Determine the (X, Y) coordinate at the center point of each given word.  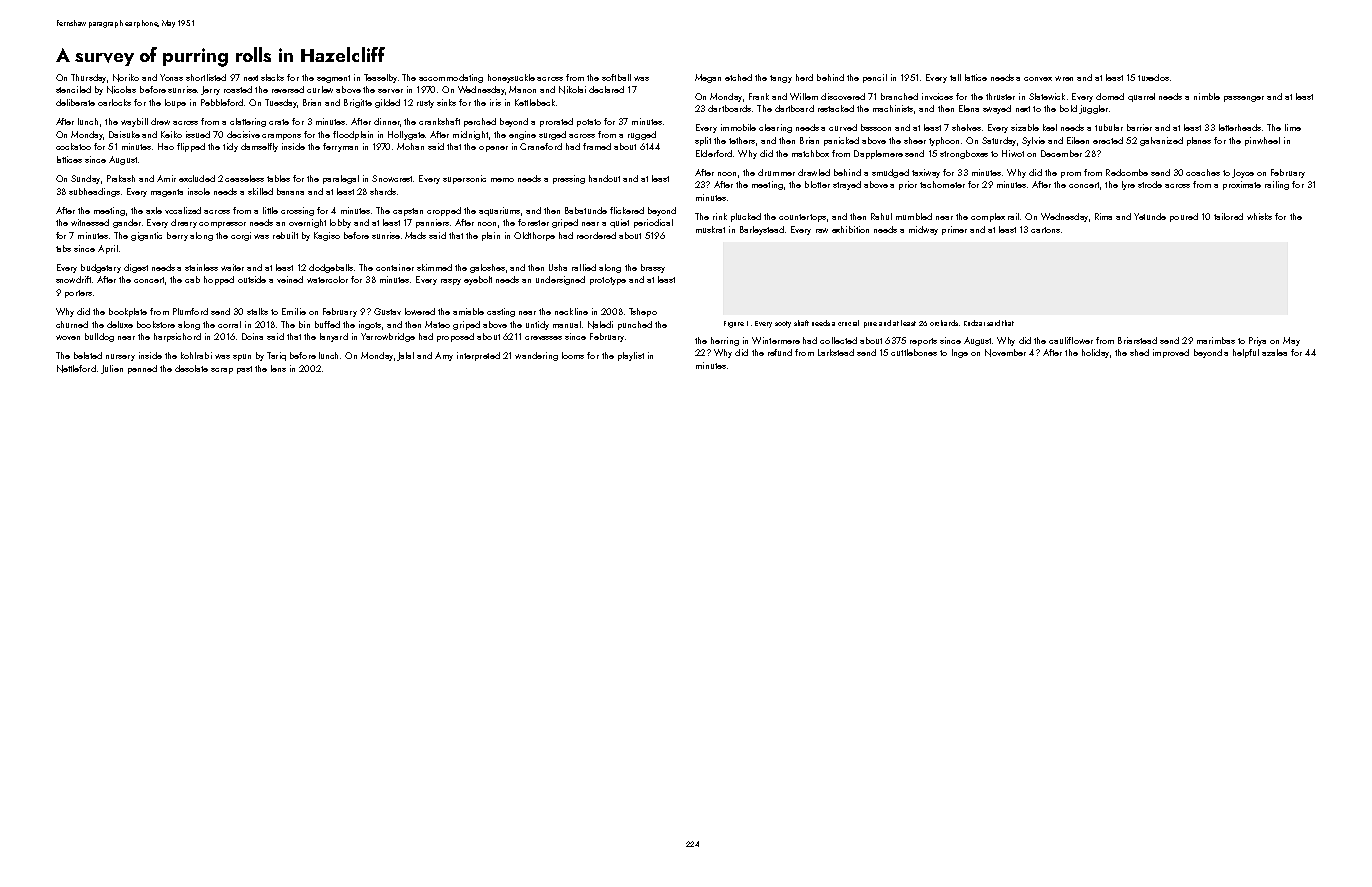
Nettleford (76, 369)
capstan (408, 212)
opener (493, 149)
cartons (1045, 230)
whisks (1259, 216)
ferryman (340, 147)
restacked (836, 108)
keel (1050, 127)
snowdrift (74, 279)
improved (1171, 353)
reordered (596, 235)
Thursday (88, 78)
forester (533, 222)
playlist (631, 356)
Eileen (1078, 140)
